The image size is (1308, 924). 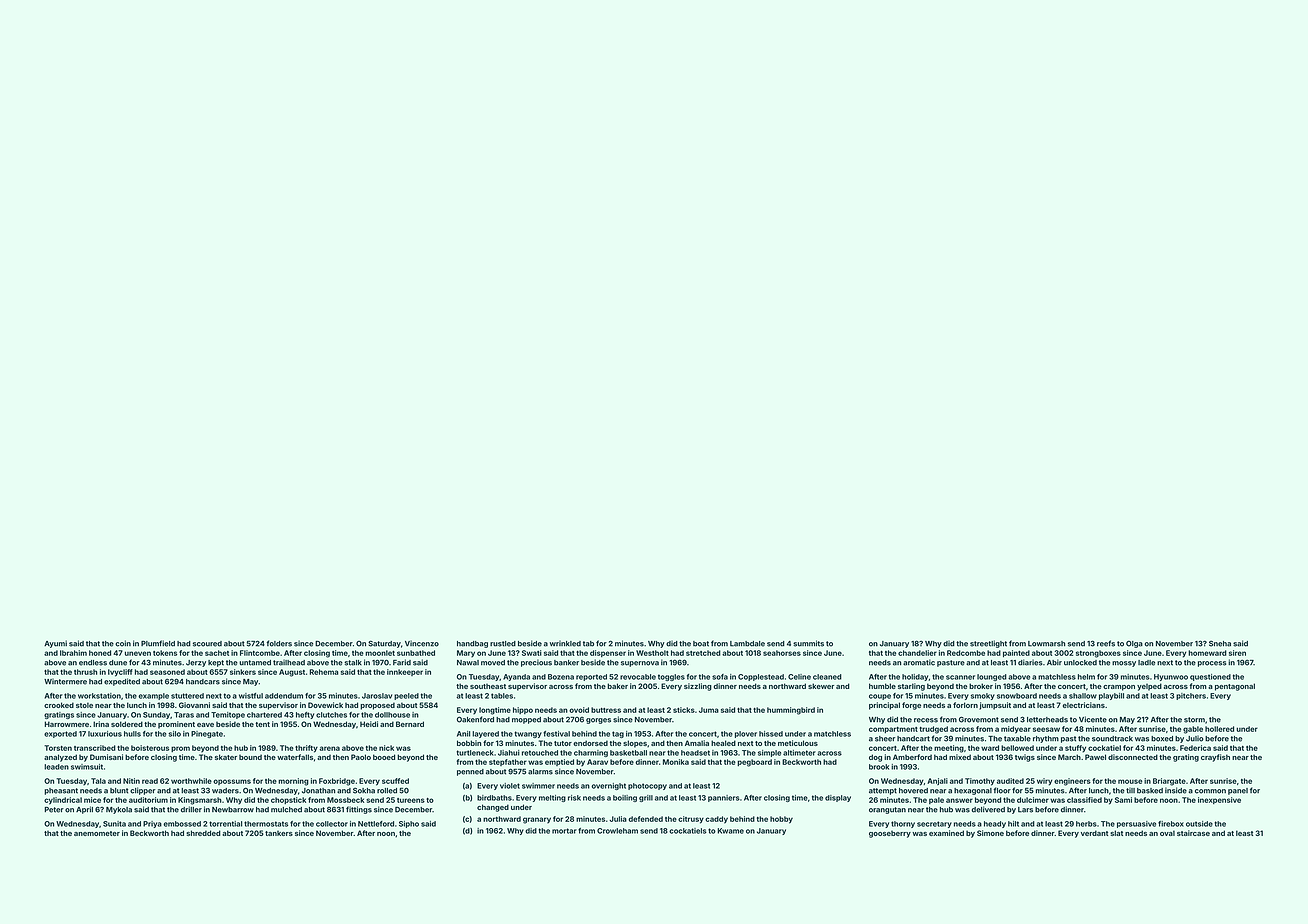 What do you see at coordinates (337, 782) in the page?
I see `Foxbridge` at bounding box center [337, 782].
